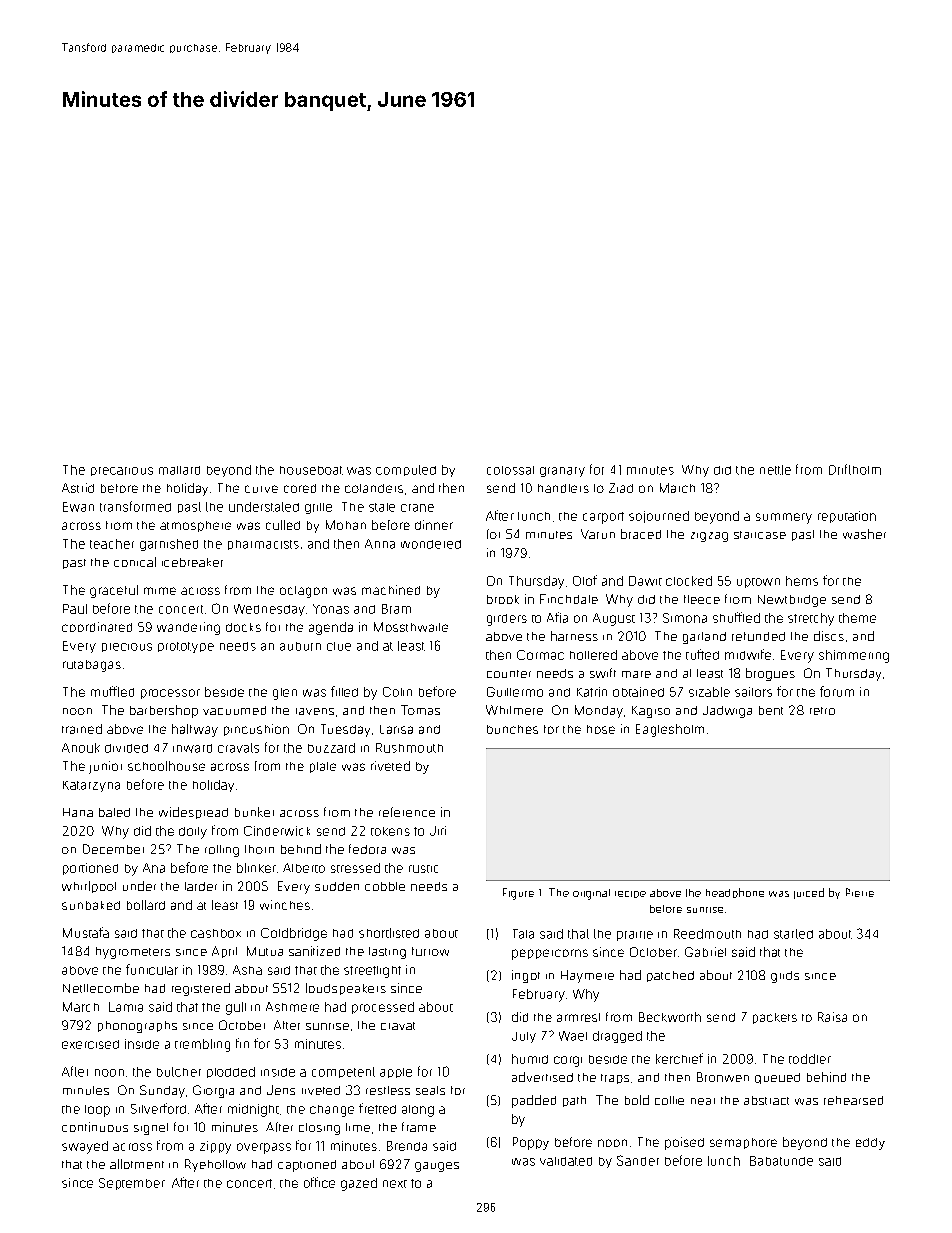 The image size is (952, 1233). Describe the element at coordinates (395, 1184) in the screenshot. I see `next` at that location.
